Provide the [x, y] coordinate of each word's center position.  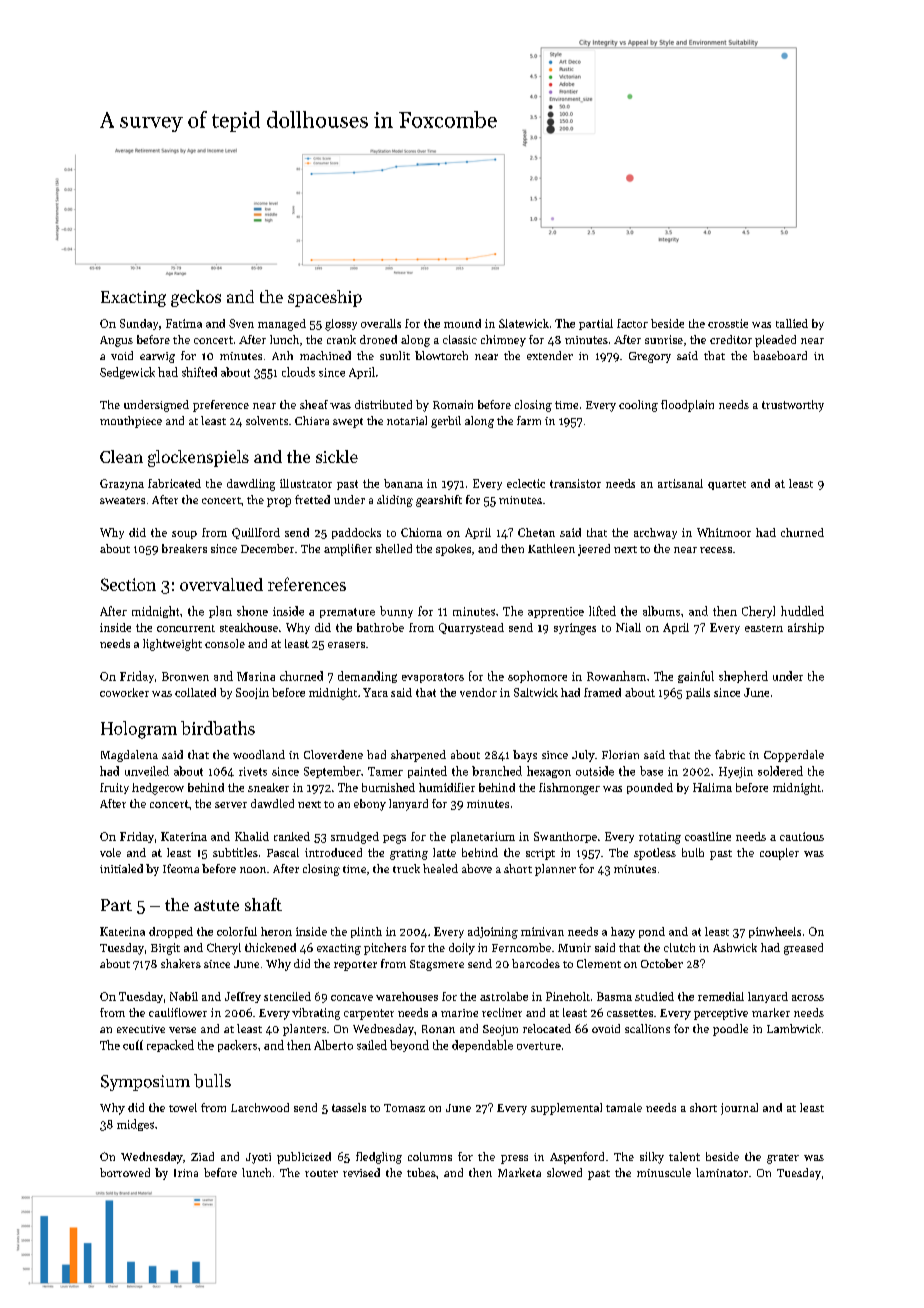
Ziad [202, 1156]
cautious [802, 836]
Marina [256, 676]
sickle [337, 456]
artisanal [680, 483]
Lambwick [794, 1028]
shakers [181, 963]
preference [221, 406]
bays [525, 756]
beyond [409, 1046]
